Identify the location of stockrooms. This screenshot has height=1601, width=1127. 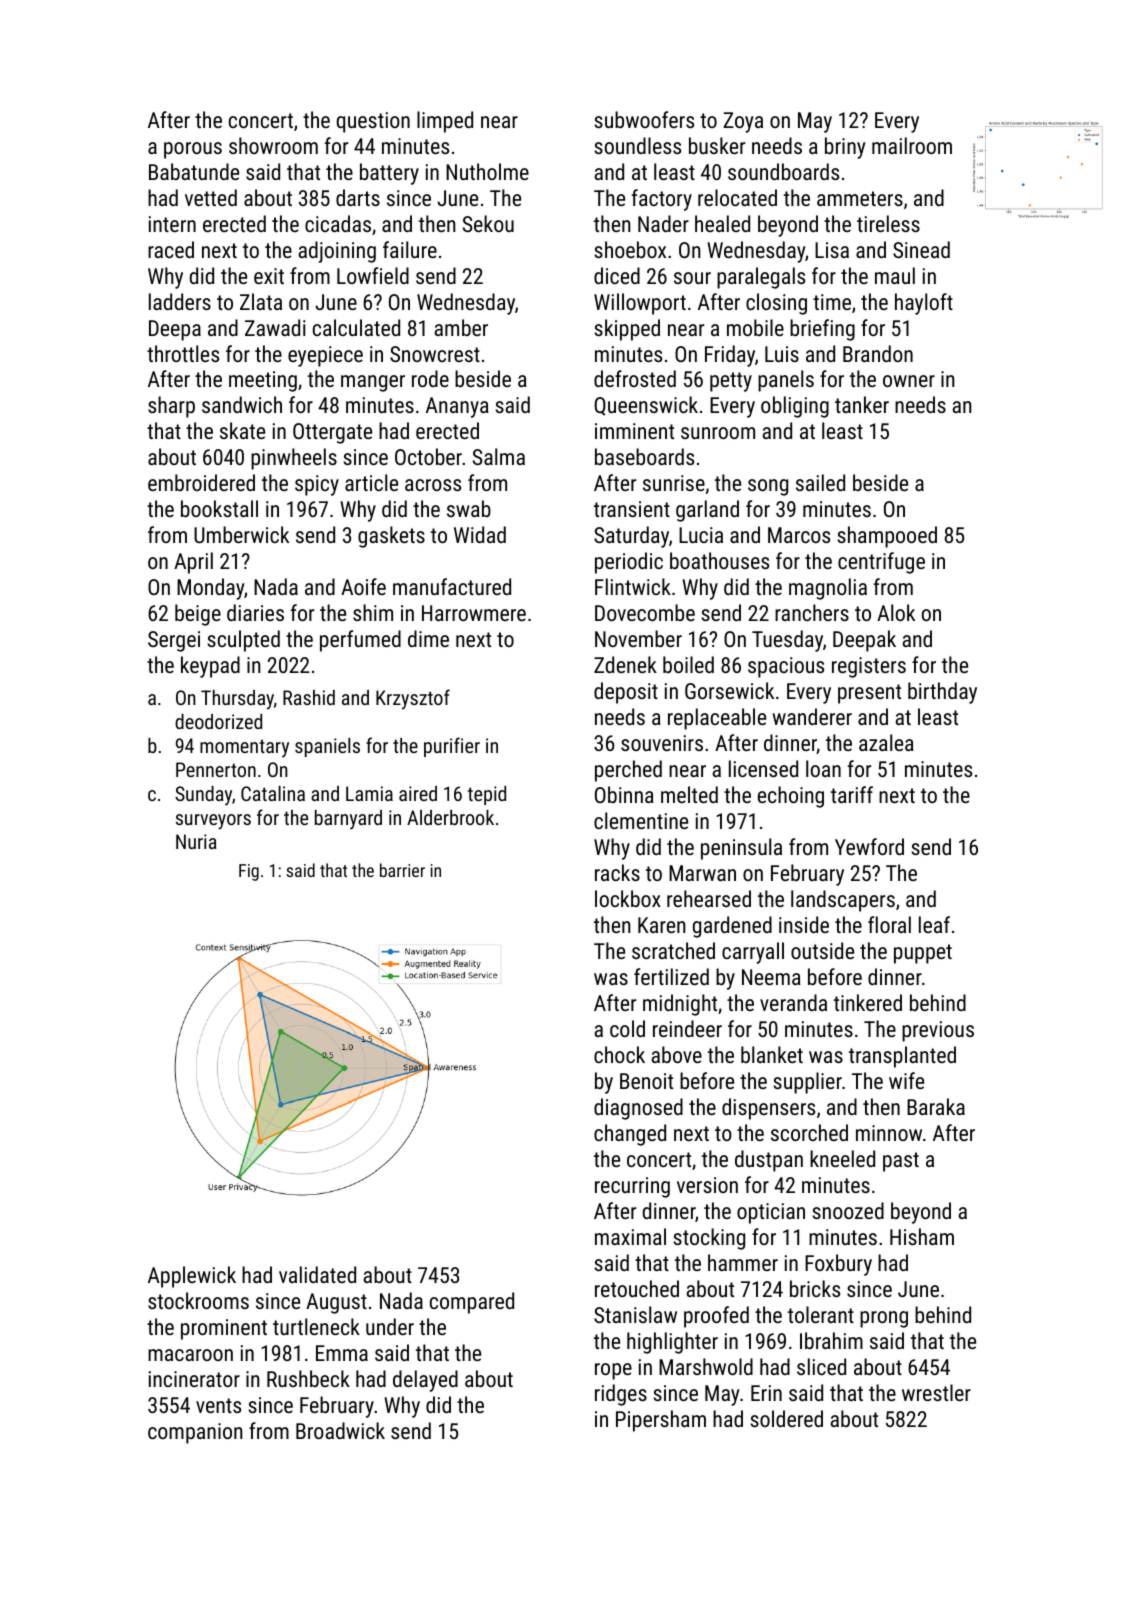
(198, 1300).
